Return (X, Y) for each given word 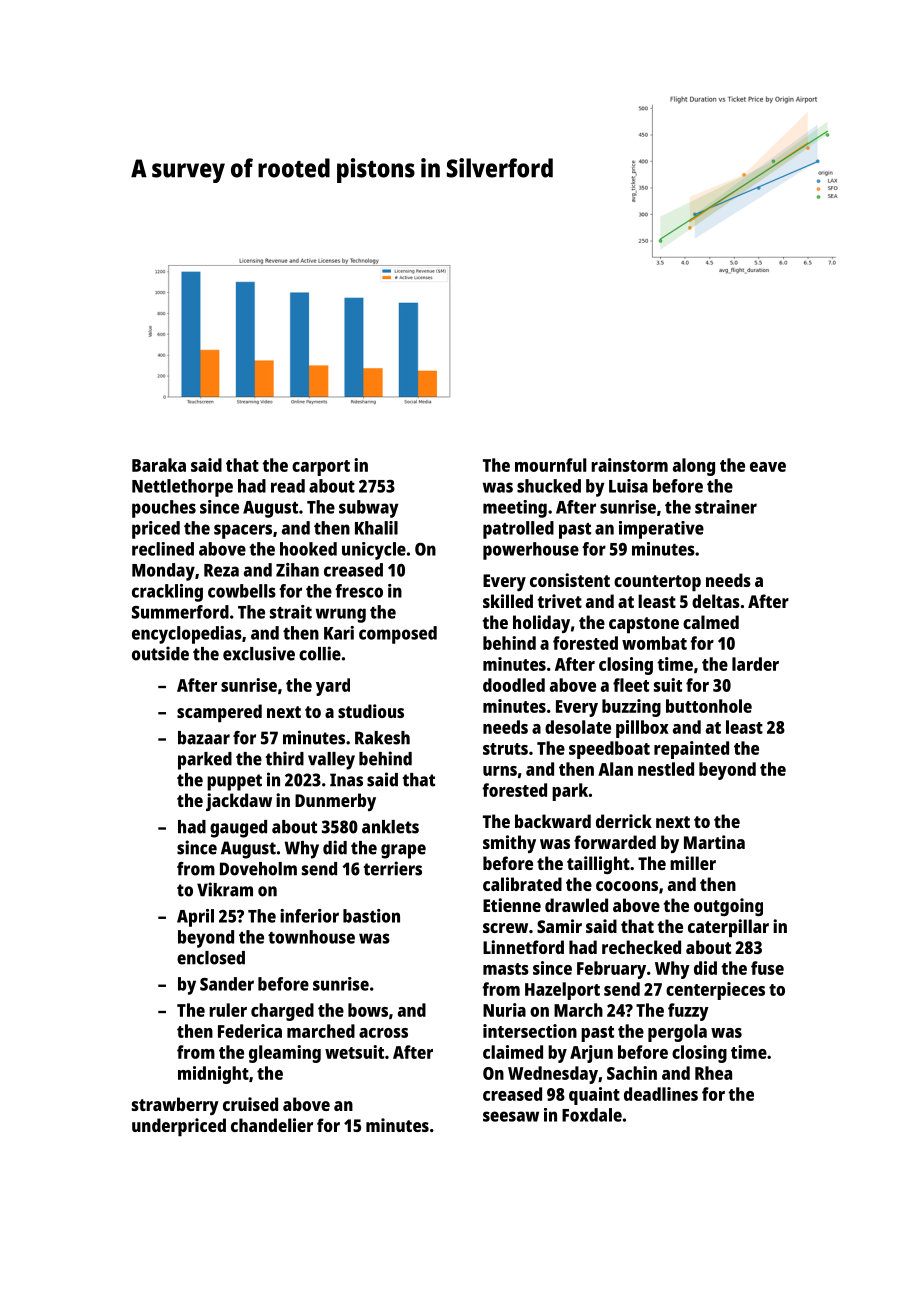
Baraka (159, 465)
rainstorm (629, 465)
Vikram (225, 889)
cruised (250, 1104)
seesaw (511, 1116)
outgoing (728, 907)
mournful (550, 465)
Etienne (512, 905)
